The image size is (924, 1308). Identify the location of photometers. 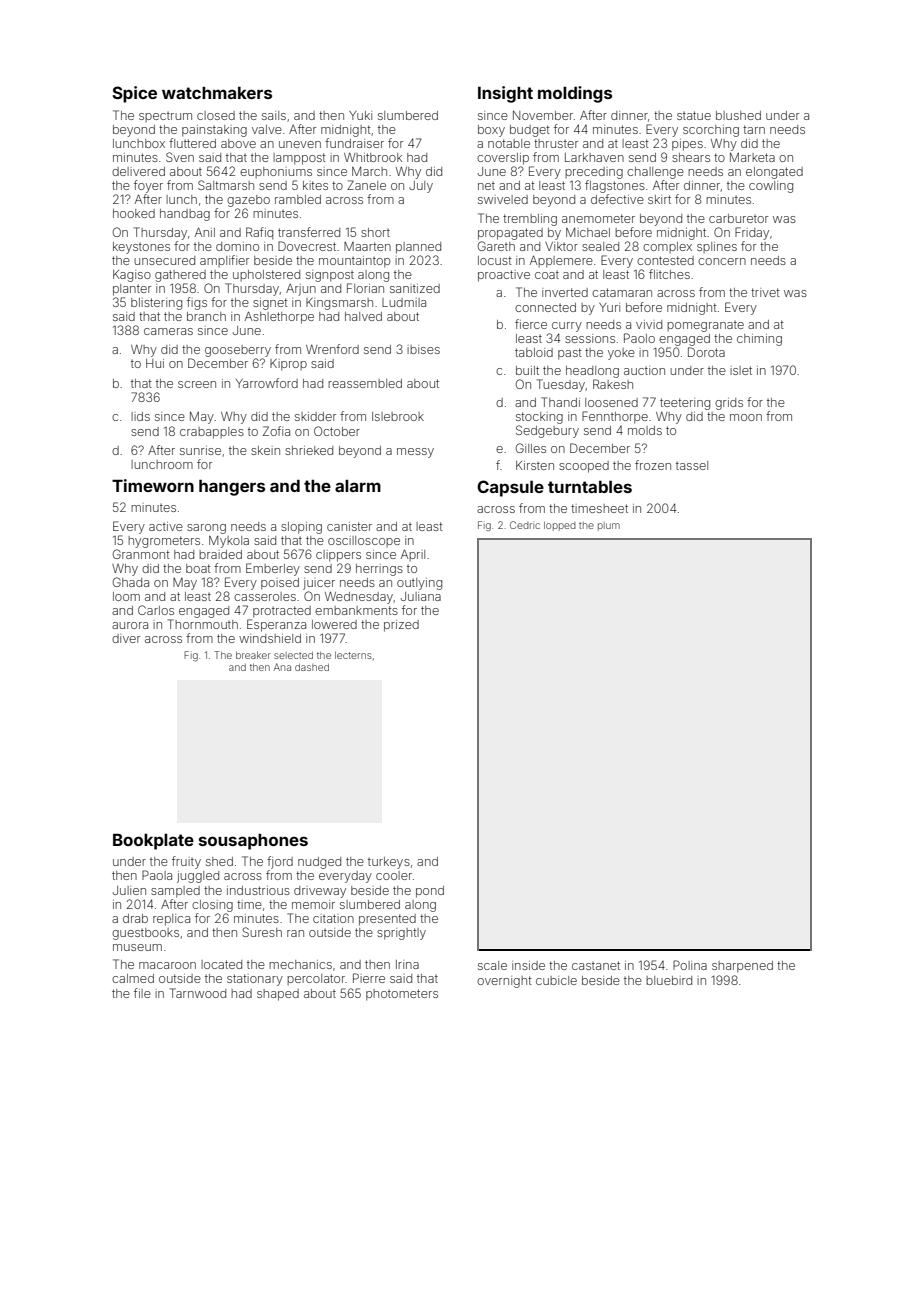
(402, 995).
